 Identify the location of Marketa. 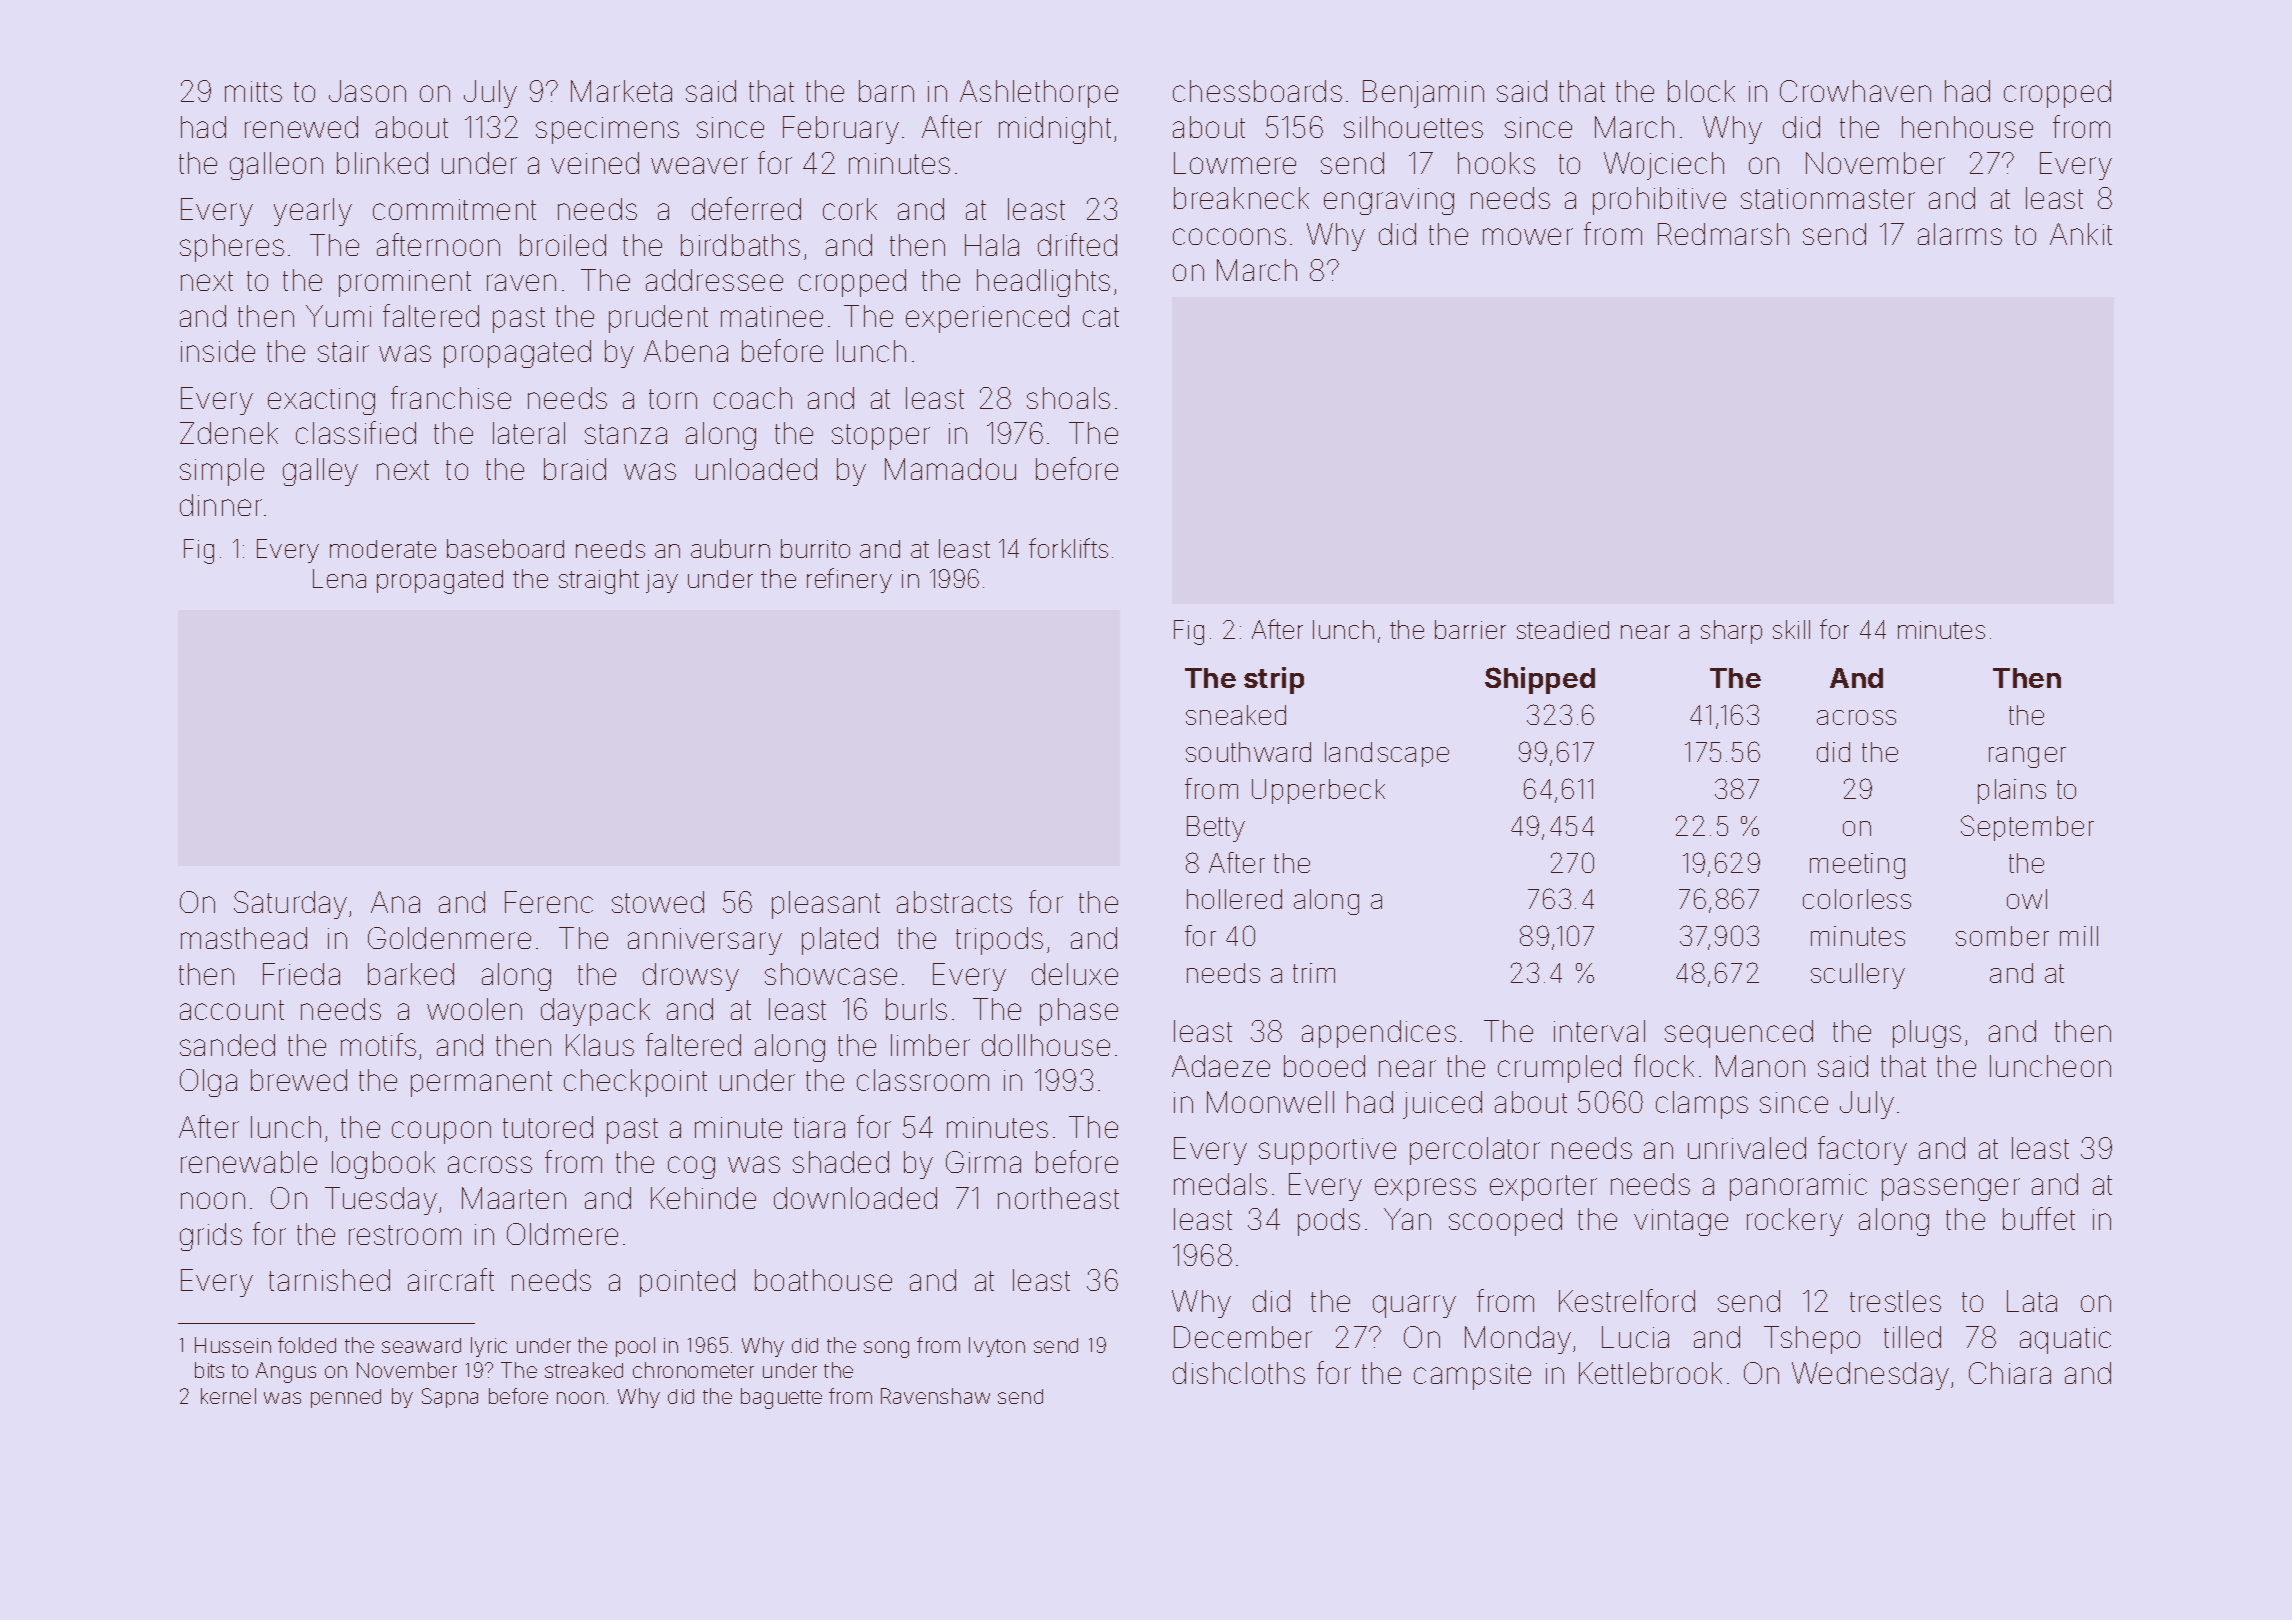
(621, 91).
